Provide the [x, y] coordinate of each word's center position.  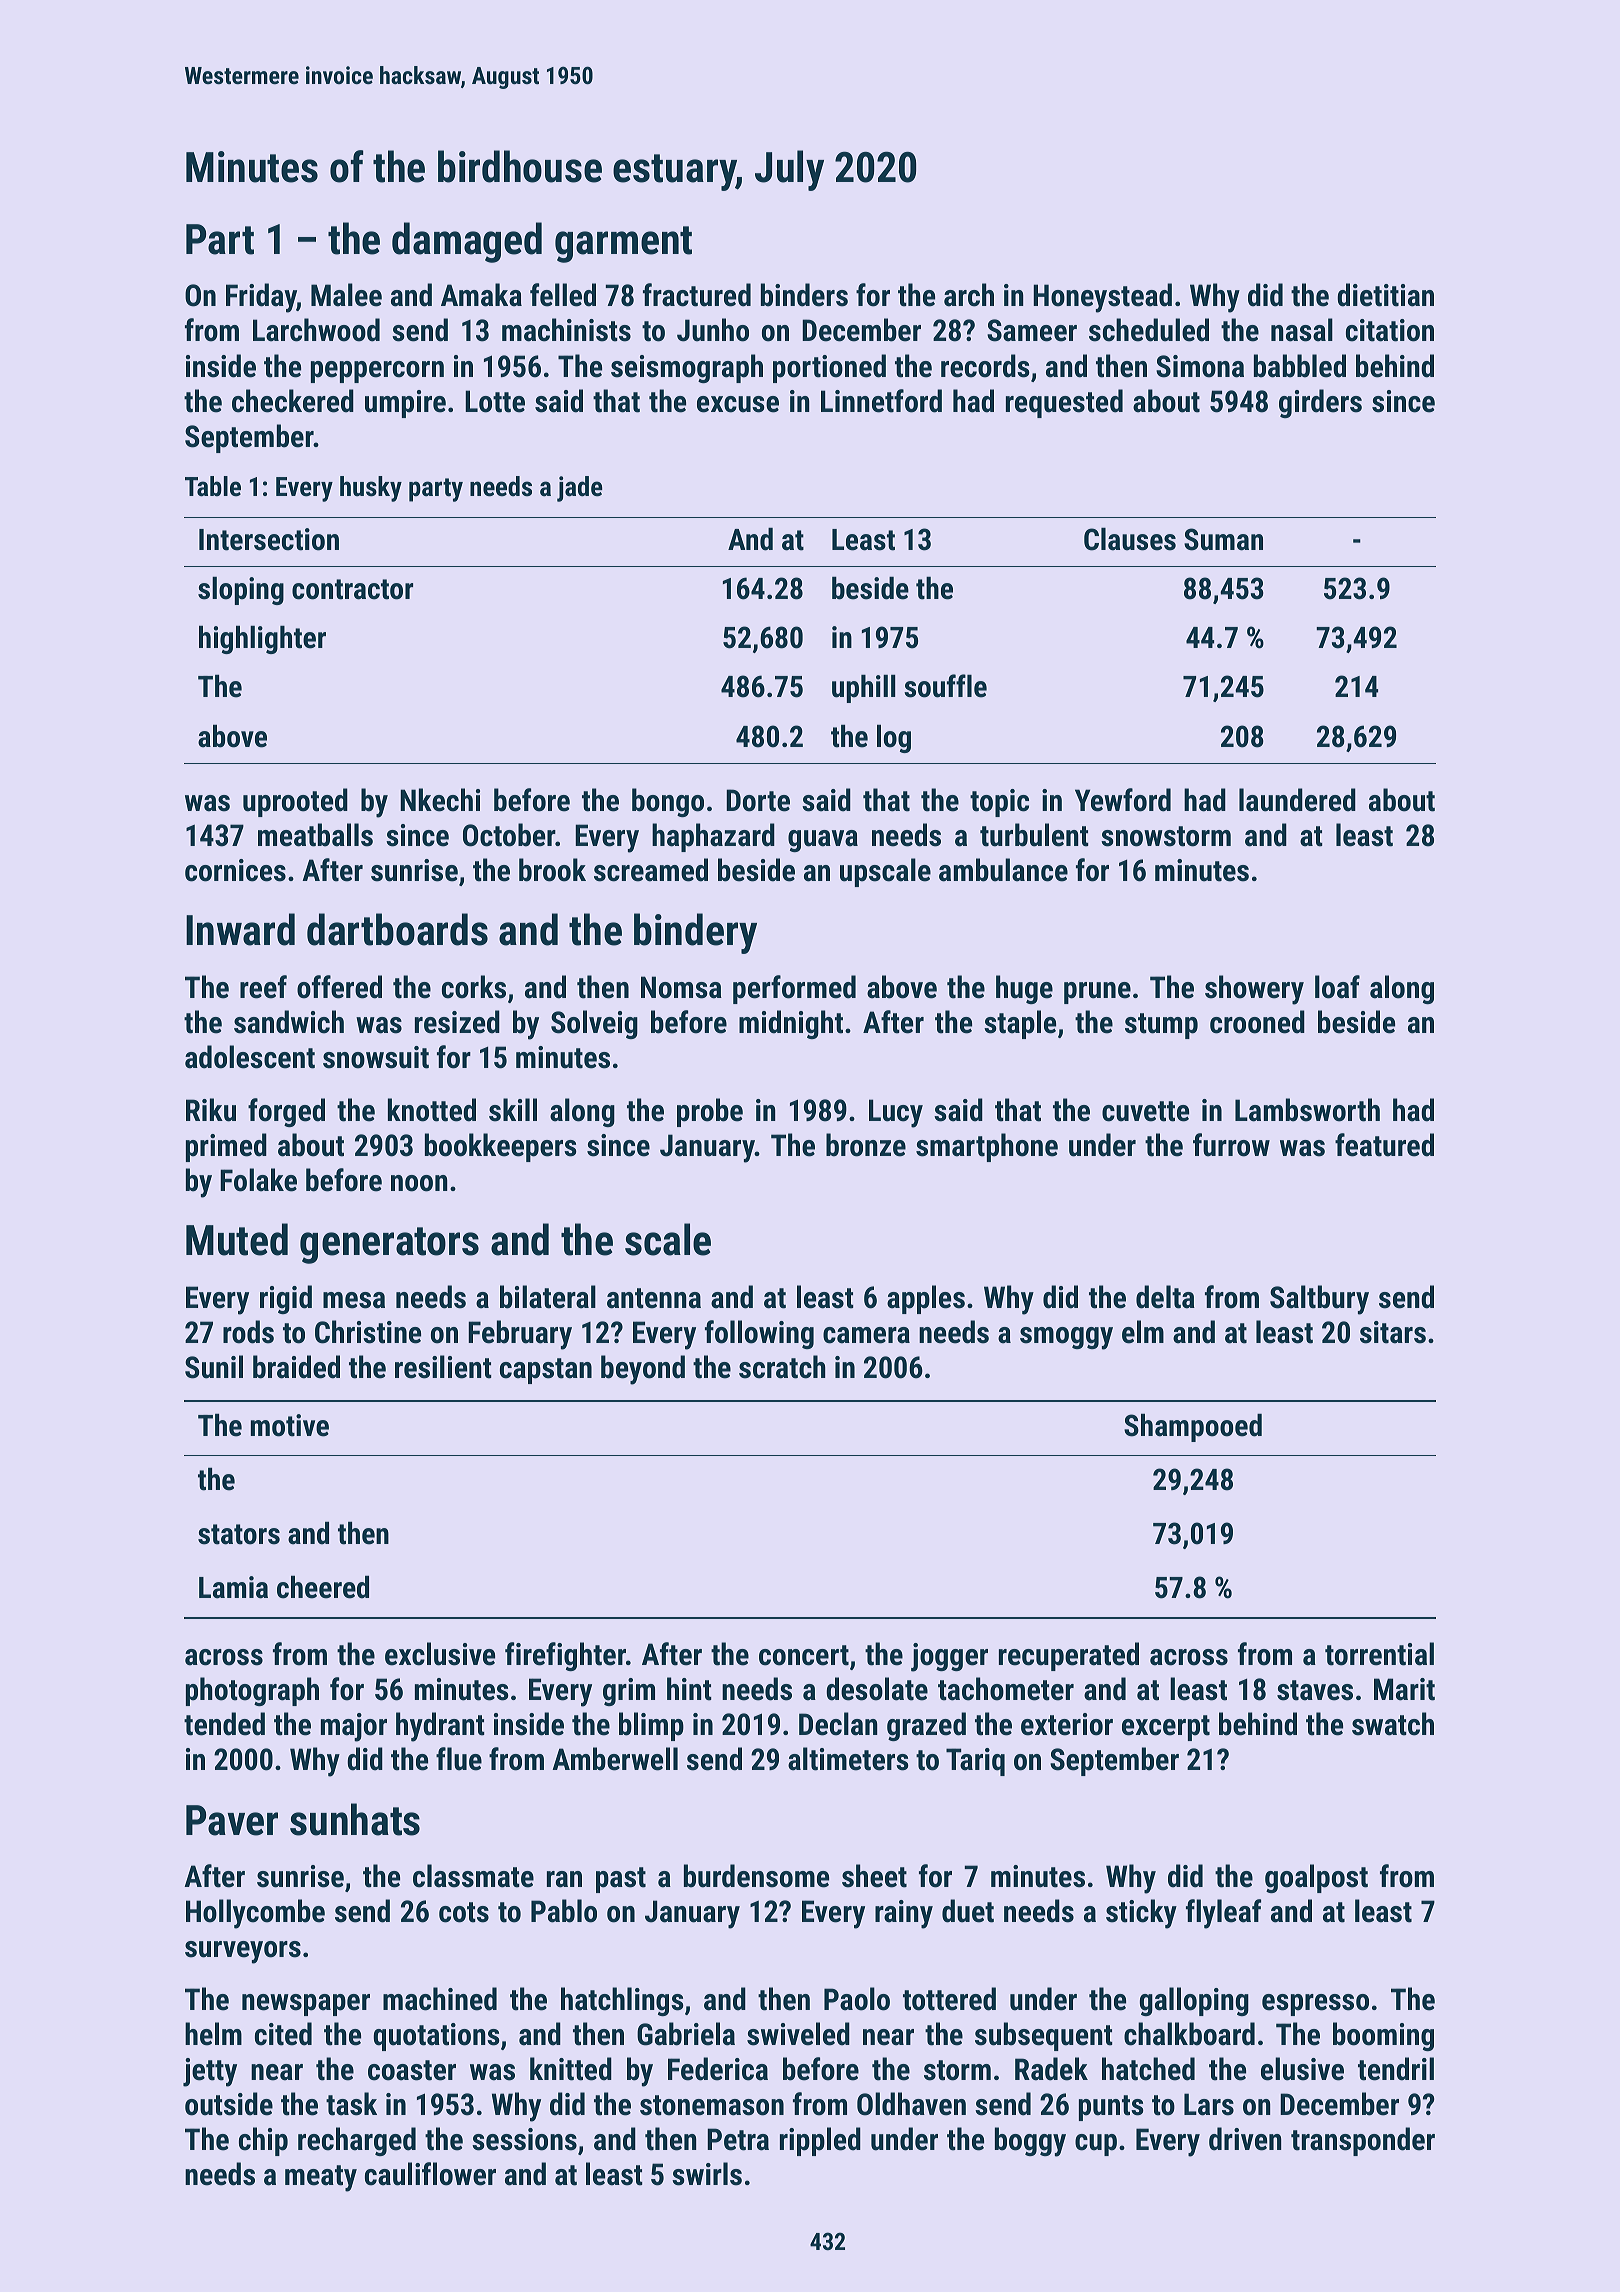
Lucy [896, 1113]
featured [1384, 1145]
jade [580, 489]
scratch [782, 1367]
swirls [707, 2174]
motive [290, 1425]
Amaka [481, 295]
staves [1315, 1690]
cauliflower [430, 2174]
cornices [235, 870]
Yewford [1123, 800]
